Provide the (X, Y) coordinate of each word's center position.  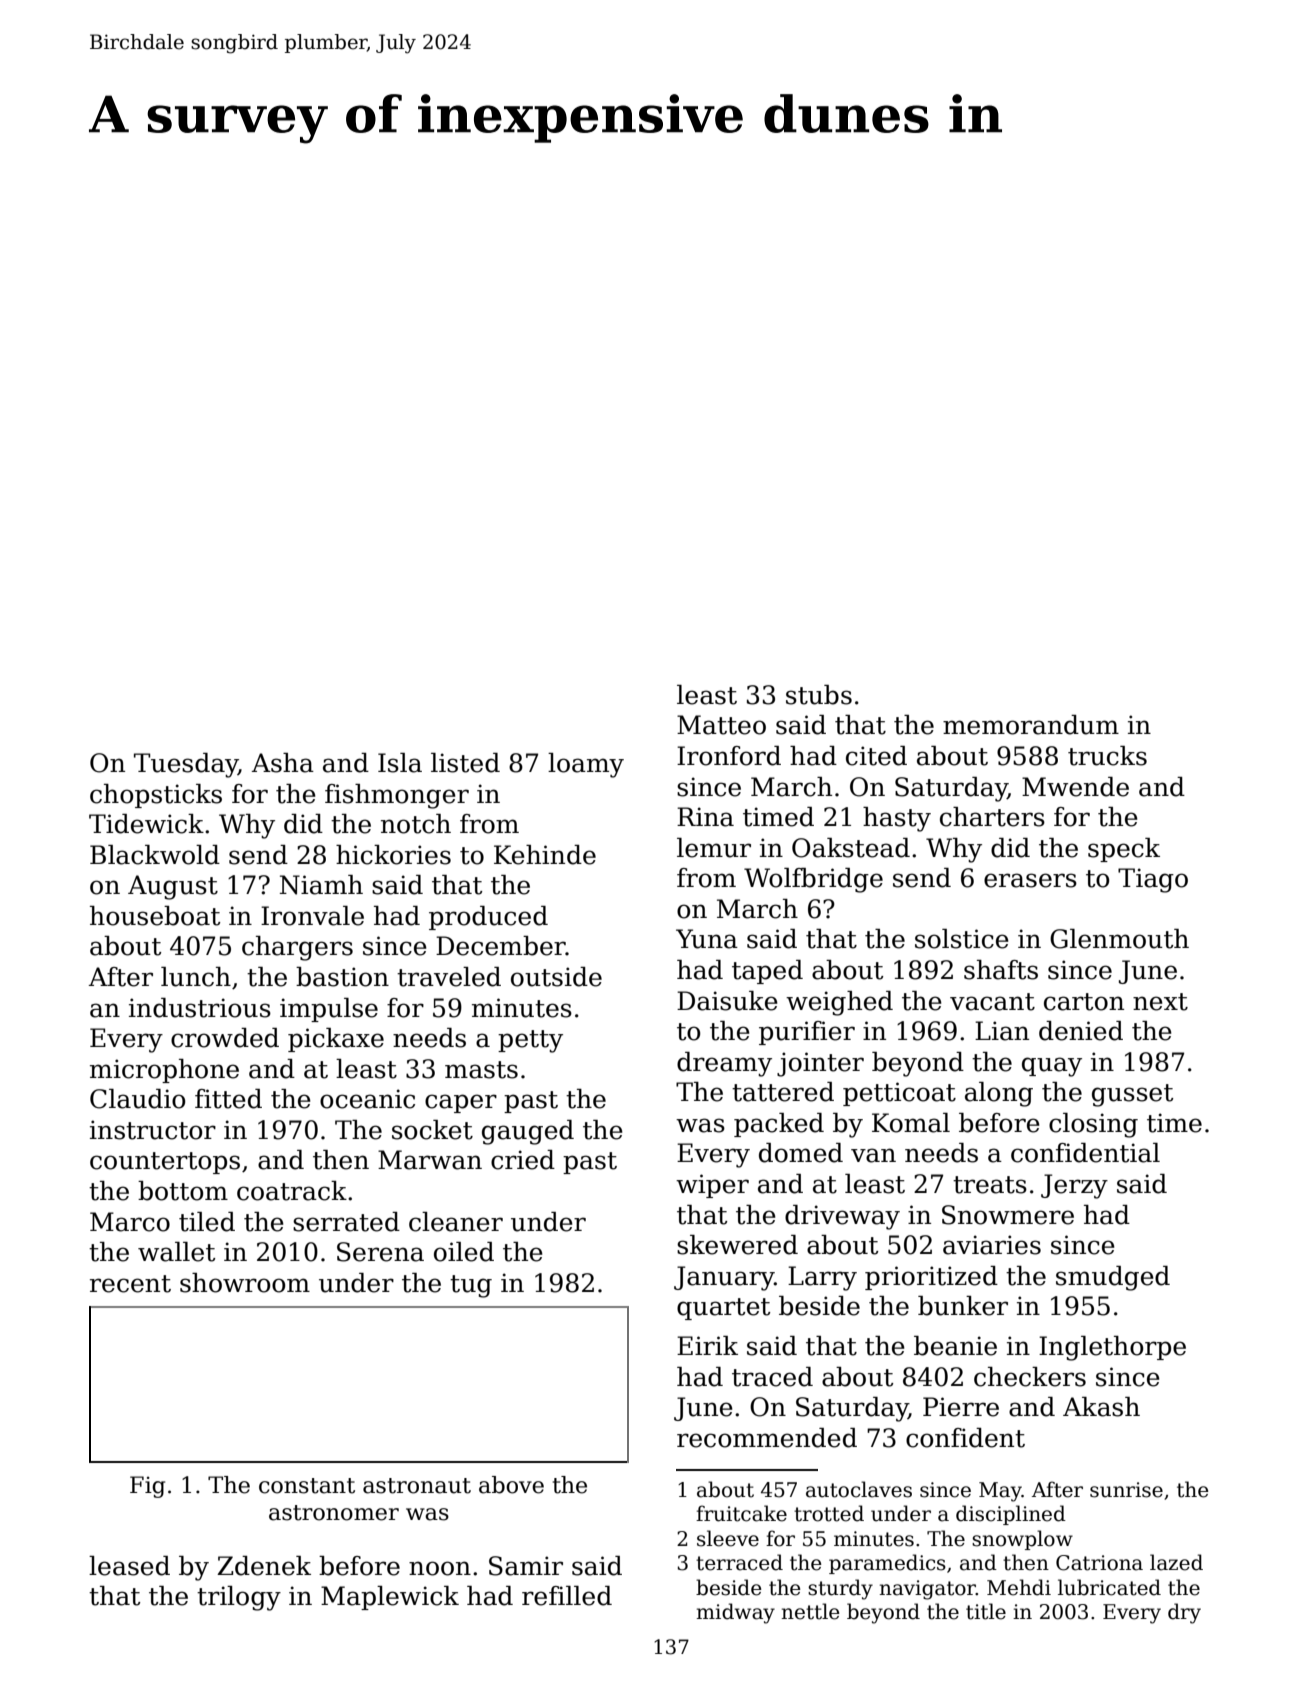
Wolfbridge (813, 880)
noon (440, 1568)
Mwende (1075, 787)
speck (1124, 850)
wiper (712, 1186)
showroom (245, 1283)
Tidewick (146, 824)
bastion (342, 977)
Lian (1002, 1031)
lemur (714, 848)
